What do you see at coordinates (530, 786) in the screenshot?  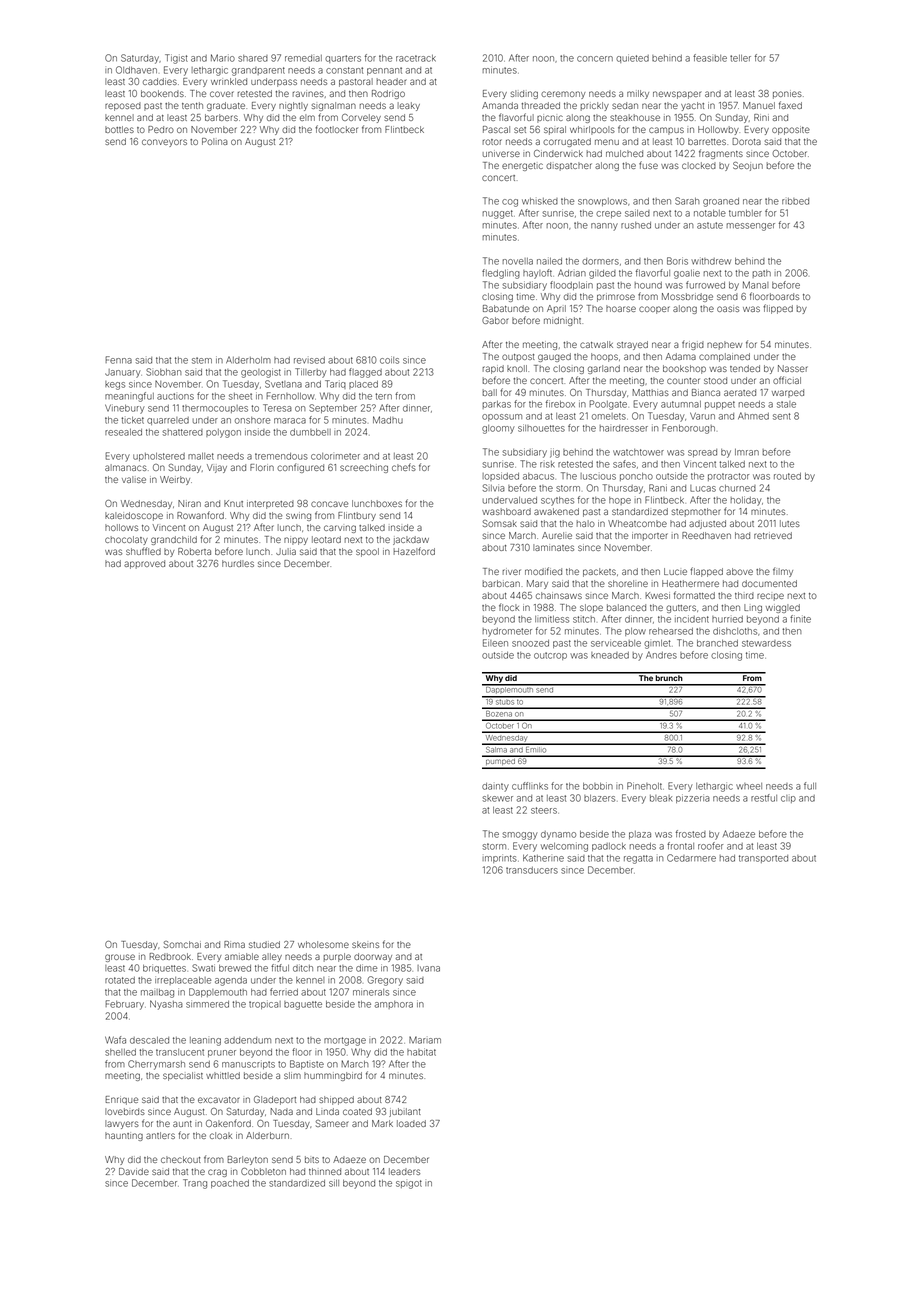 I see `cufflinks` at bounding box center [530, 786].
